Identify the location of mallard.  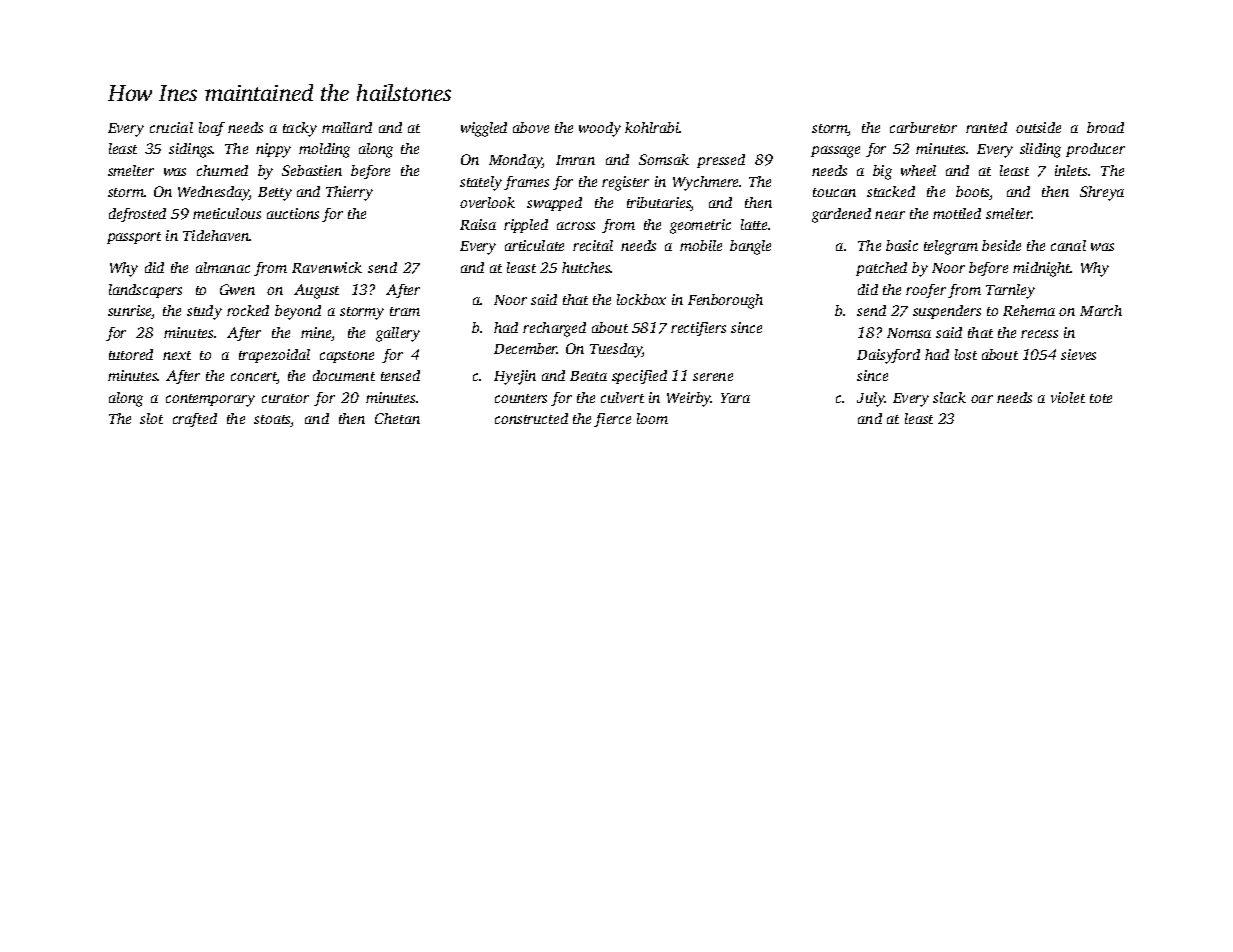
(347, 127).
